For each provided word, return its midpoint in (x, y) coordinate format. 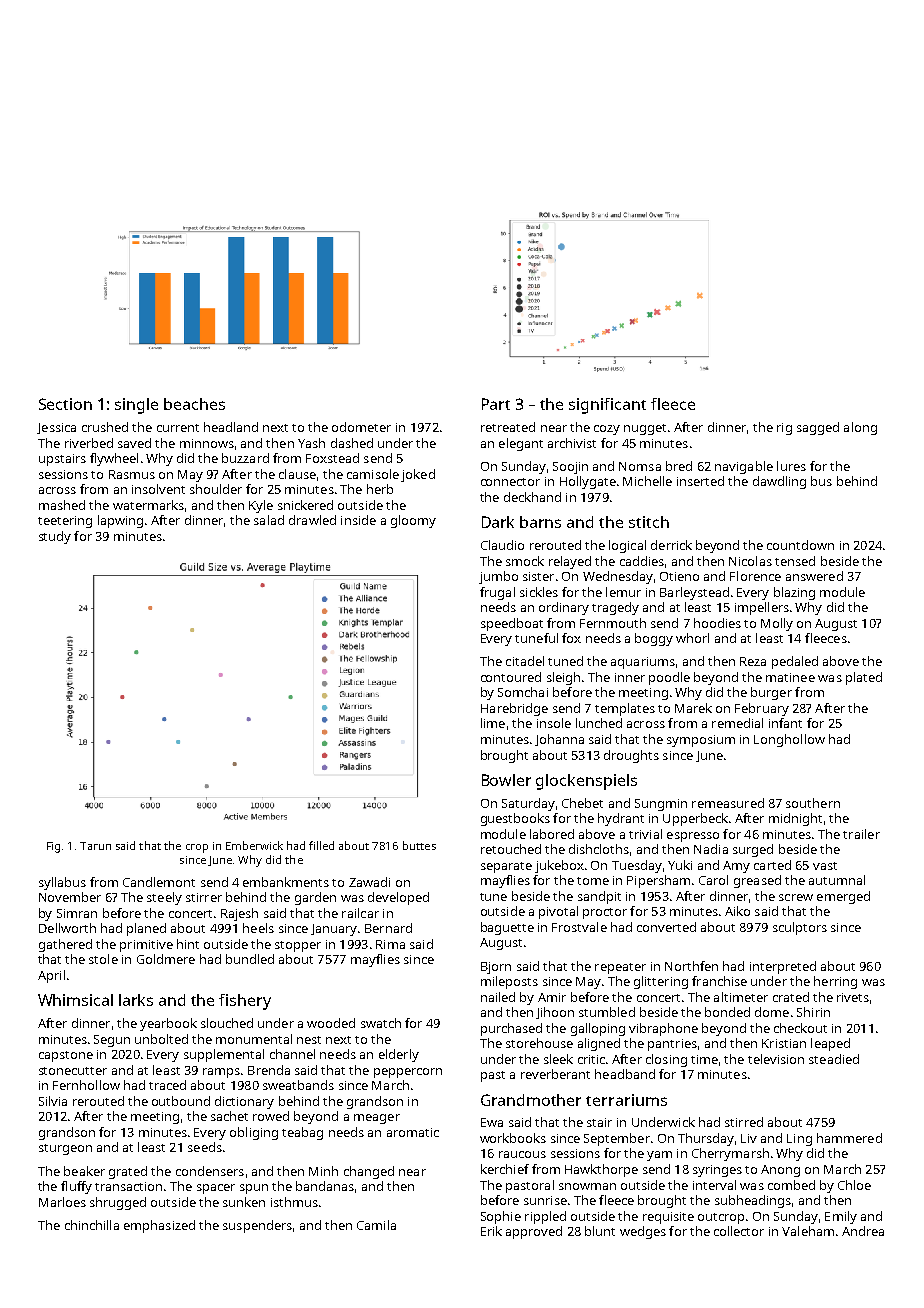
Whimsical (75, 1000)
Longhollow (789, 740)
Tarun (95, 846)
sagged (818, 428)
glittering (661, 982)
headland (231, 427)
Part (496, 404)
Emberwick (254, 845)
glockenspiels (586, 782)
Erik (491, 1231)
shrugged (118, 1203)
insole (554, 723)
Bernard (388, 928)
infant (785, 723)
